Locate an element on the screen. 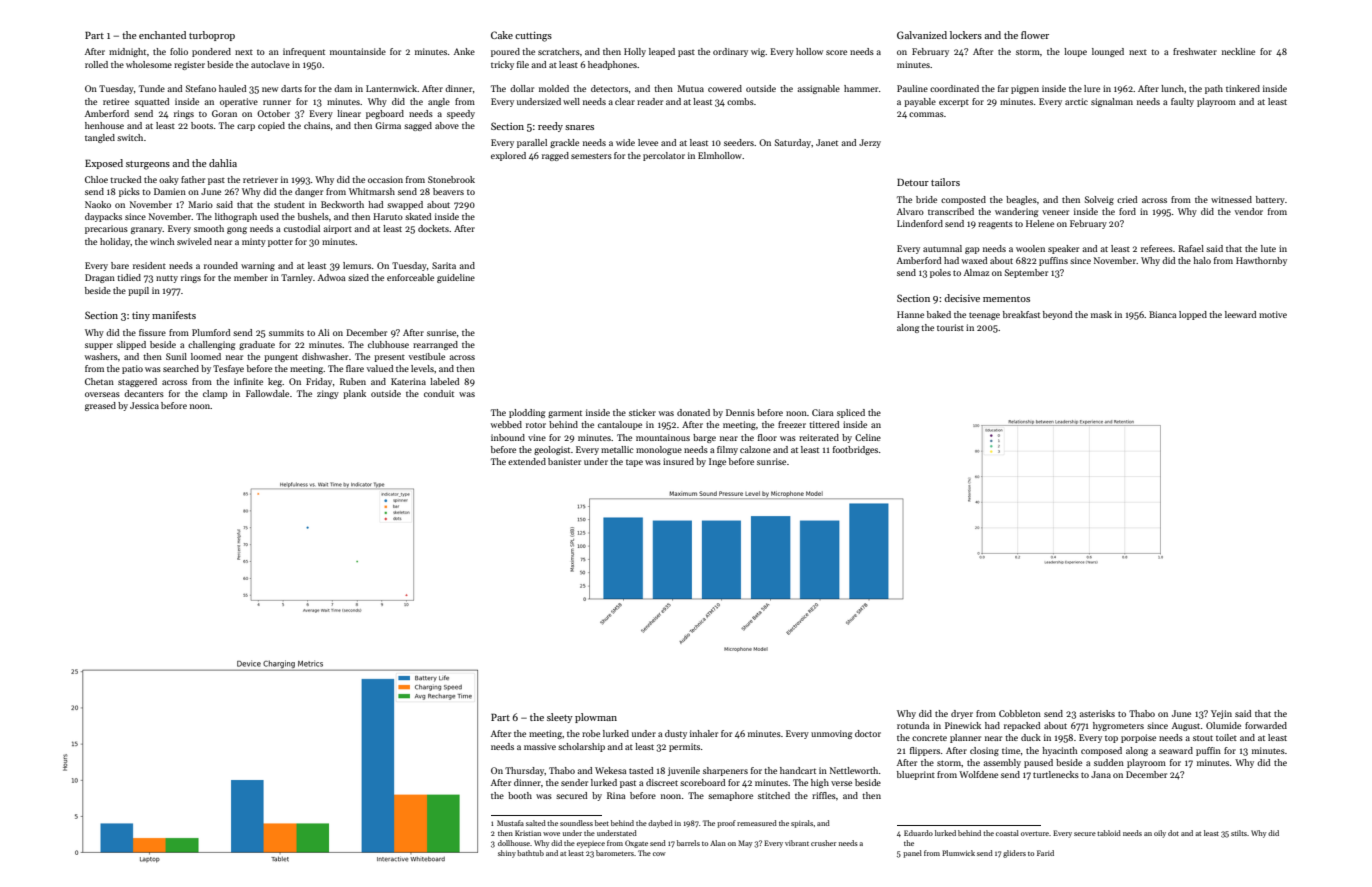 The width and height of the screenshot is (1372, 887). flower is located at coordinates (1035, 35).
